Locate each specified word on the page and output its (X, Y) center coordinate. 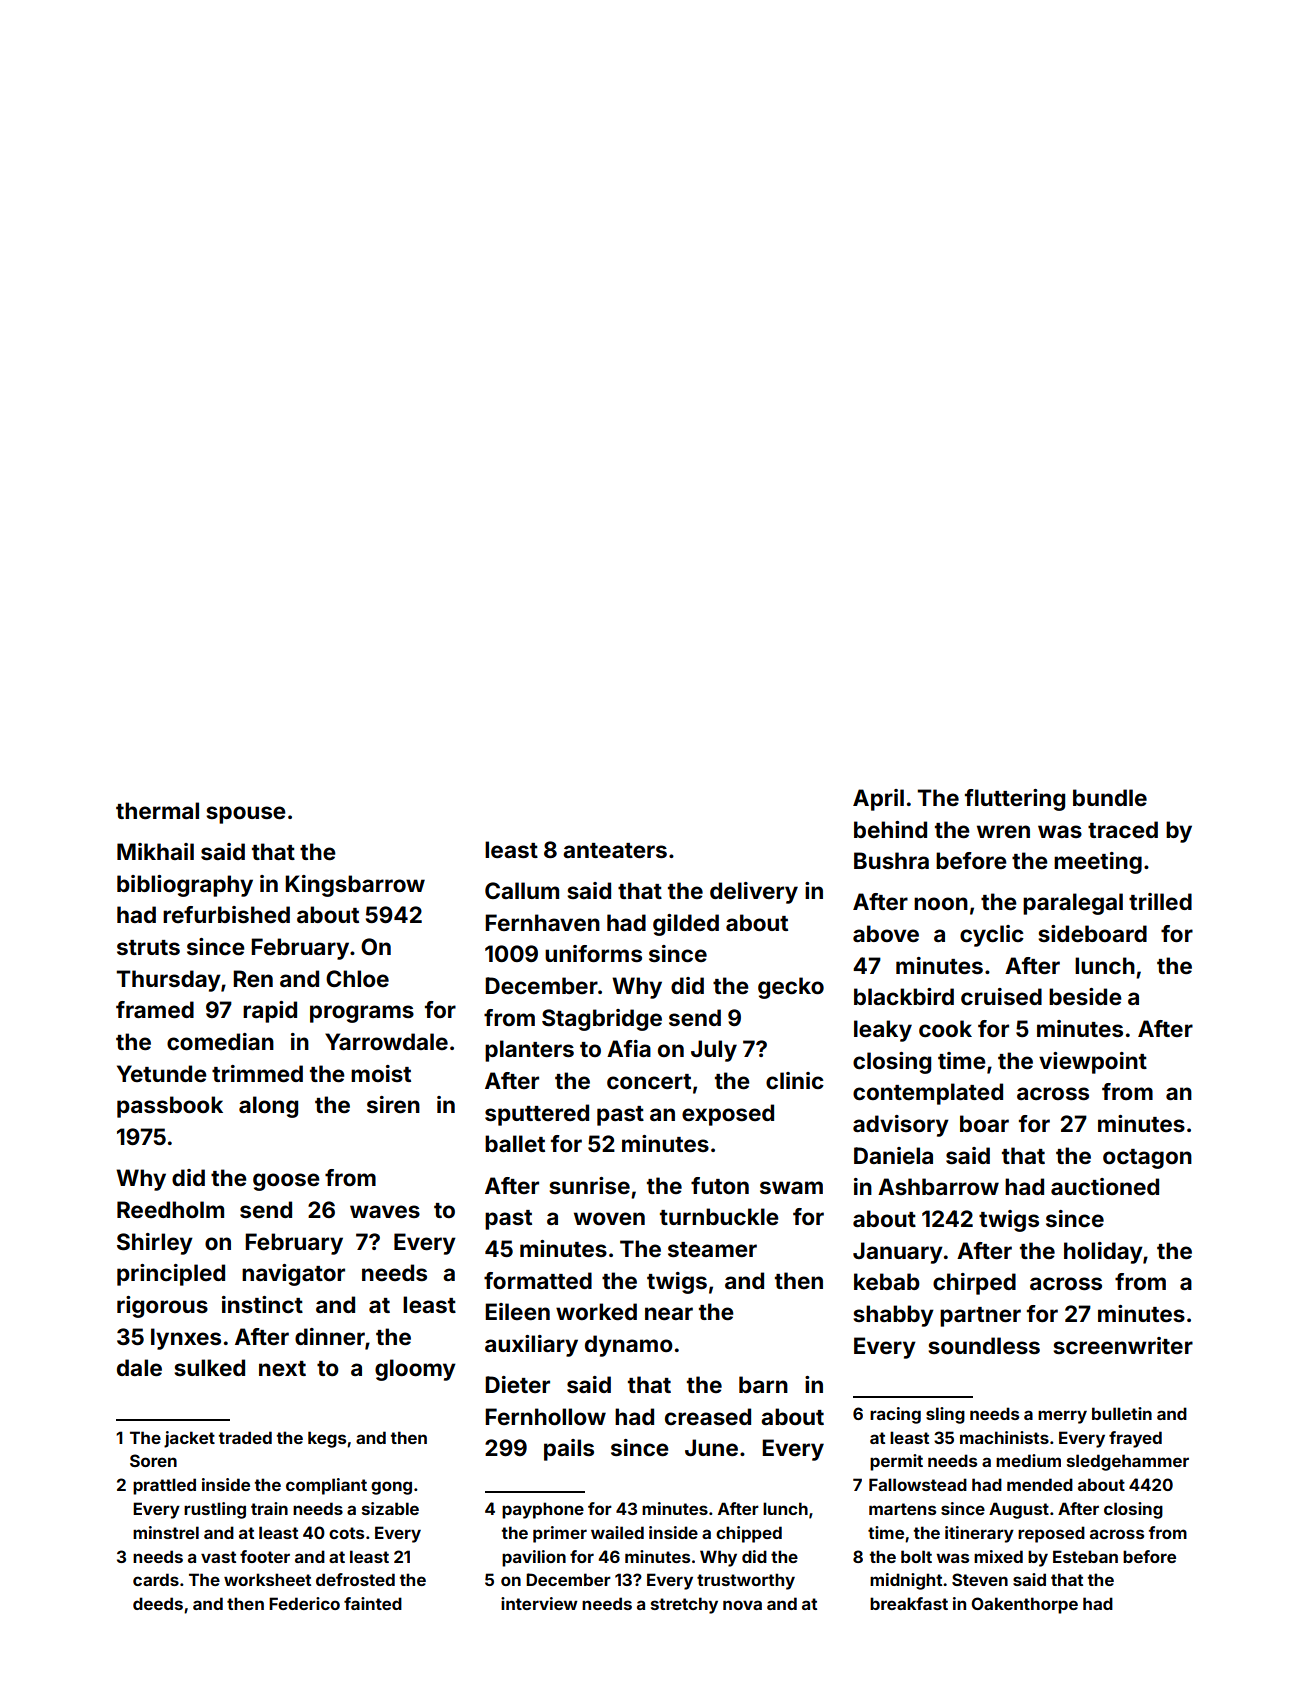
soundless (984, 1345)
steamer (712, 1249)
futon (720, 1185)
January (898, 1253)
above (886, 933)
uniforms (593, 953)
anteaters (615, 850)
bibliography (185, 886)
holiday (1103, 1253)
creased (708, 1416)
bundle (1110, 797)
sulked (209, 1367)
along (268, 1107)
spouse (246, 815)
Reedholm (170, 1209)
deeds (158, 1603)
